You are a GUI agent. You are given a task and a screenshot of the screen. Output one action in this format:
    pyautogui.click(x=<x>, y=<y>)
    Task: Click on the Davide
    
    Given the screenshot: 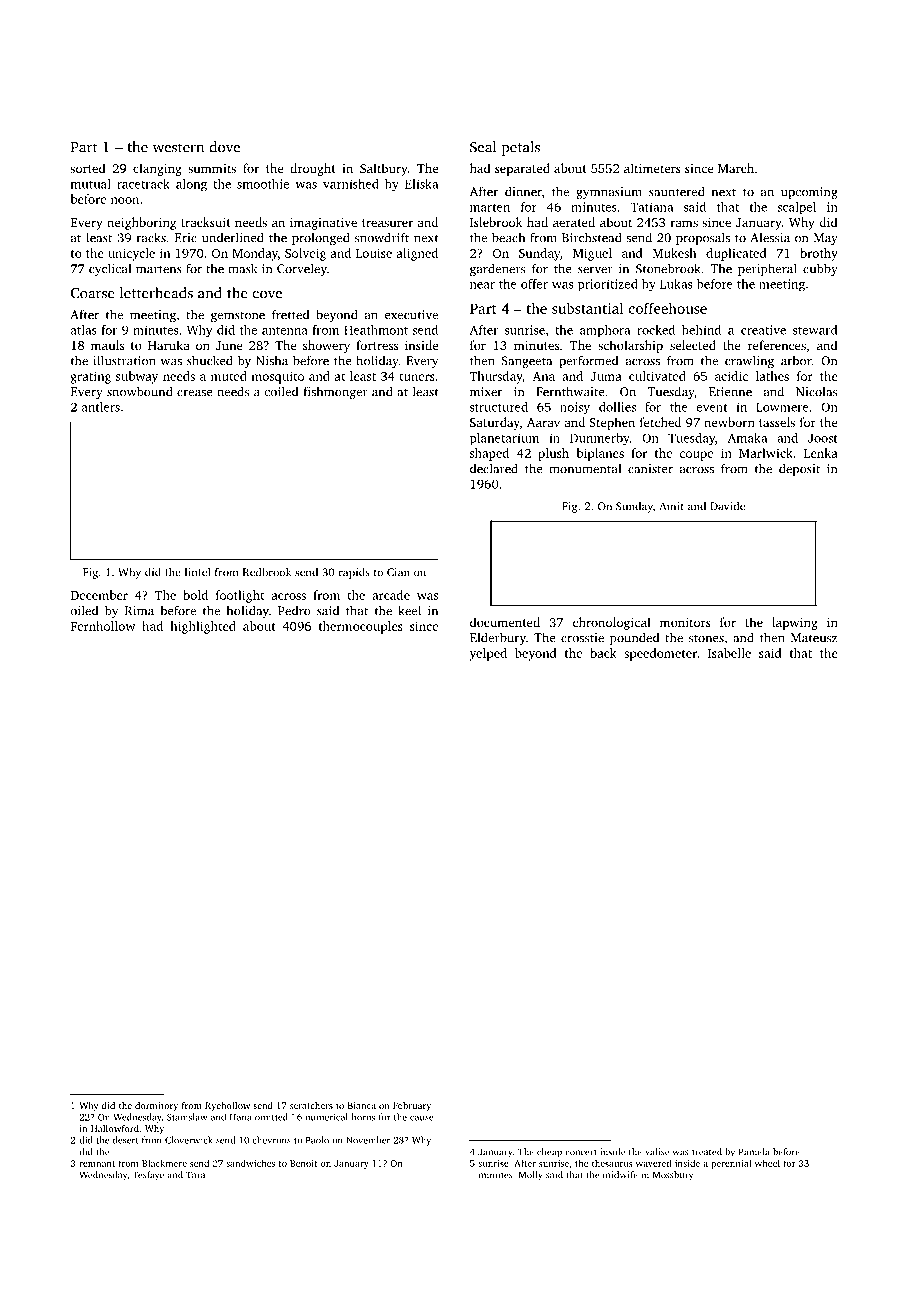 What is the action you would take?
    pyautogui.click(x=727, y=506)
